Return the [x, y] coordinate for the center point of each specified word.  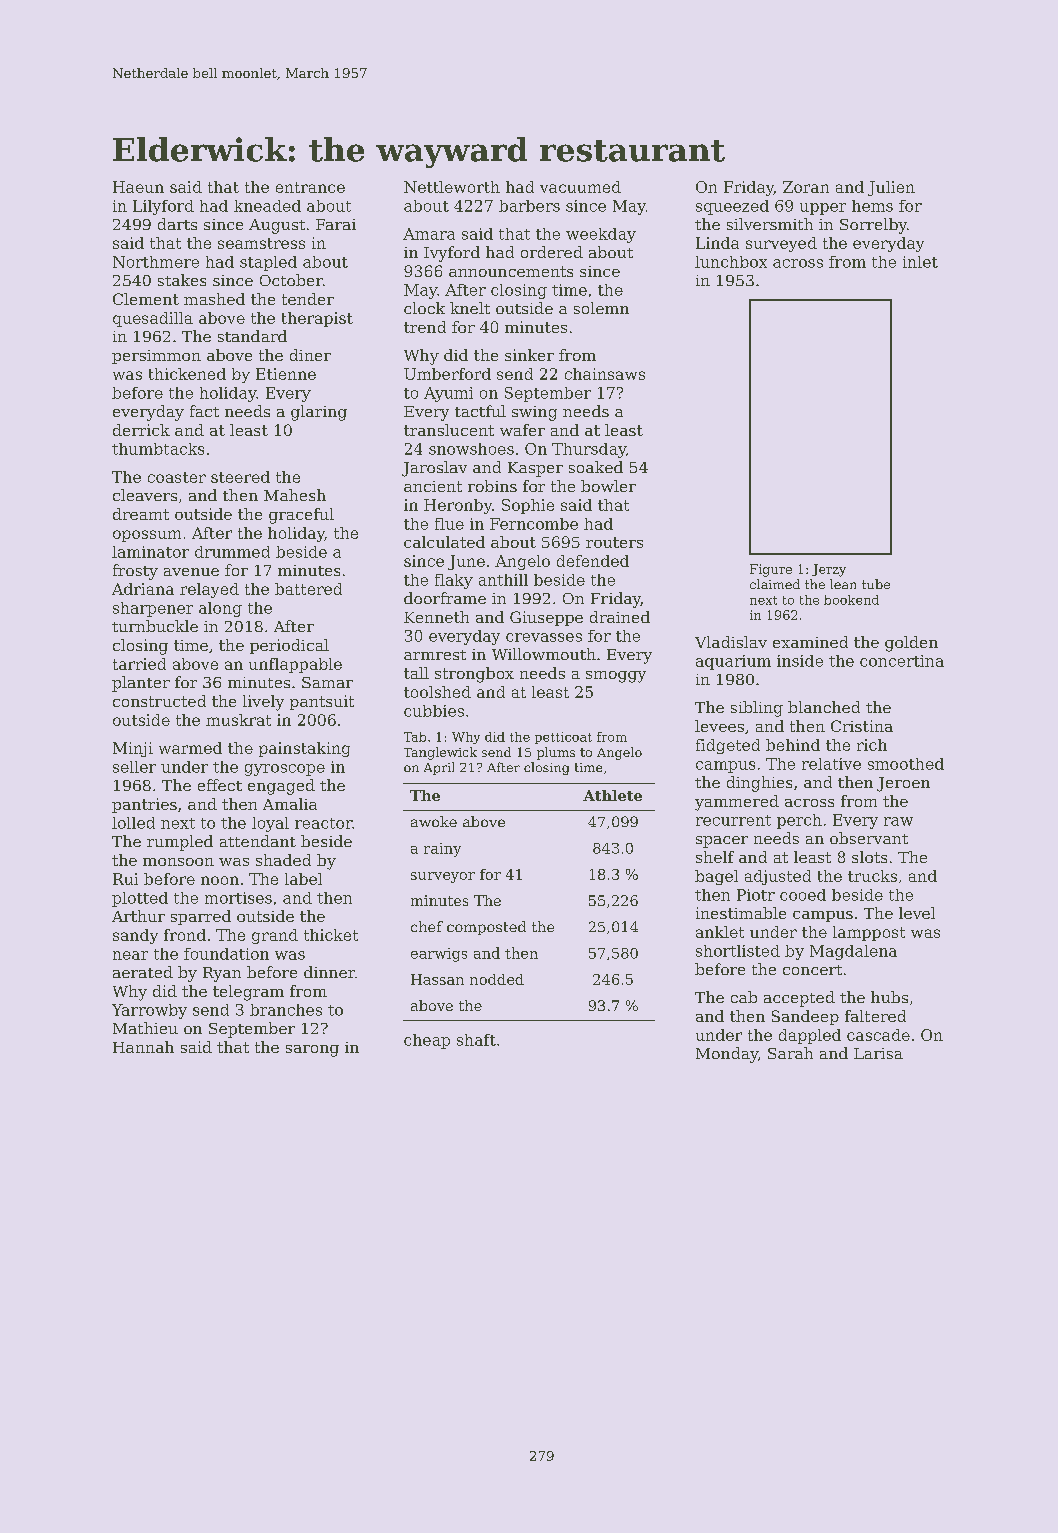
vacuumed [580, 187]
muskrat [238, 720]
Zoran [806, 187]
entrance [310, 187]
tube [876, 584]
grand [275, 936]
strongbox [474, 675]
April [439, 768]
